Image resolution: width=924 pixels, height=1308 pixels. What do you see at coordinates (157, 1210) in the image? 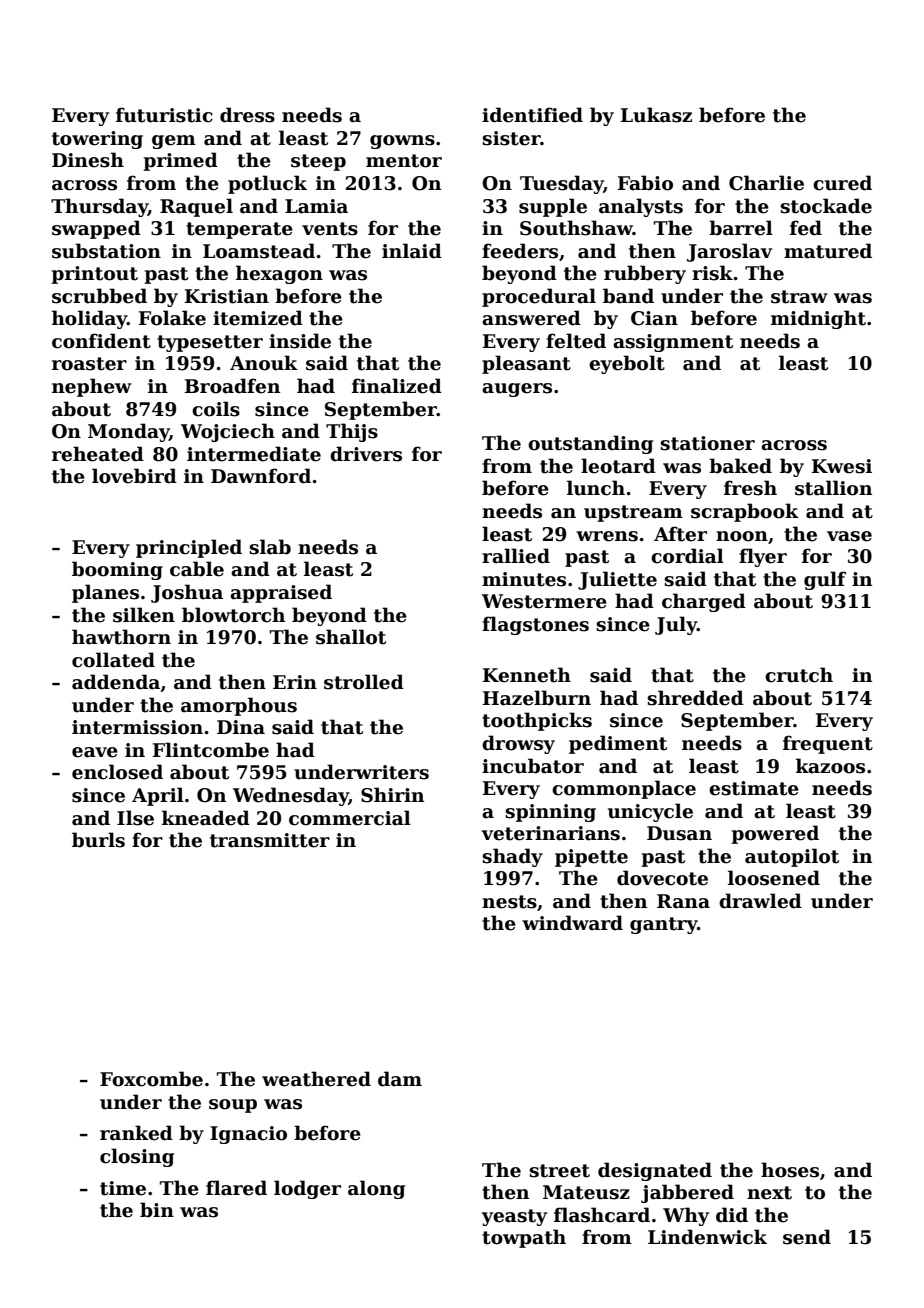
I see `bin` at bounding box center [157, 1210].
